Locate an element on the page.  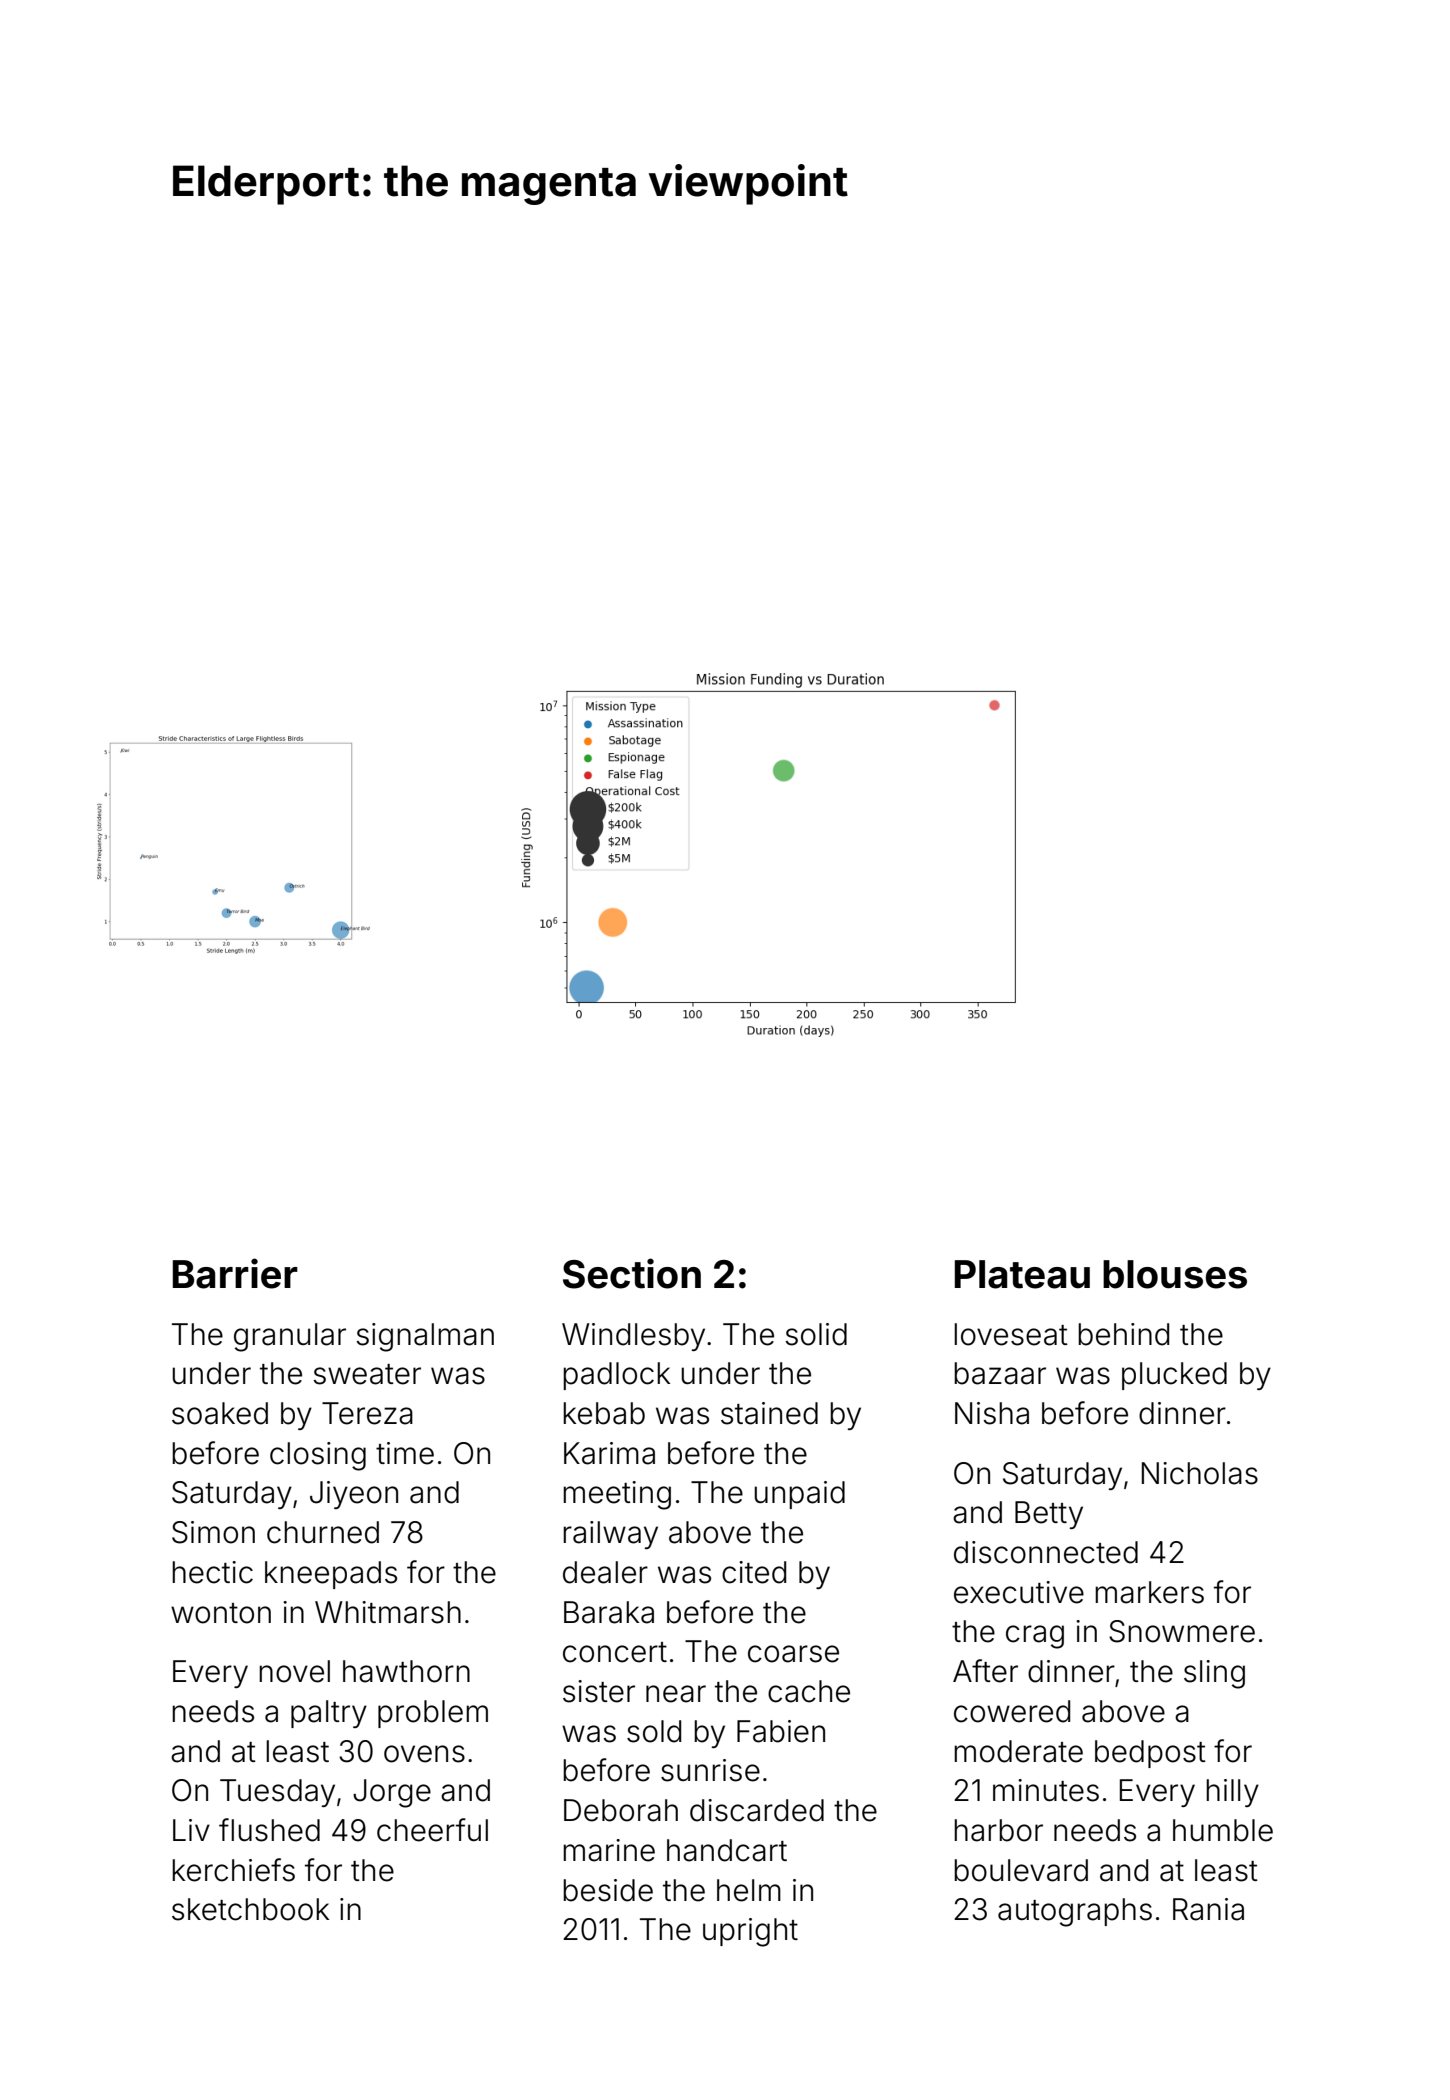
sketchbook is located at coordinates (250, 1909).
